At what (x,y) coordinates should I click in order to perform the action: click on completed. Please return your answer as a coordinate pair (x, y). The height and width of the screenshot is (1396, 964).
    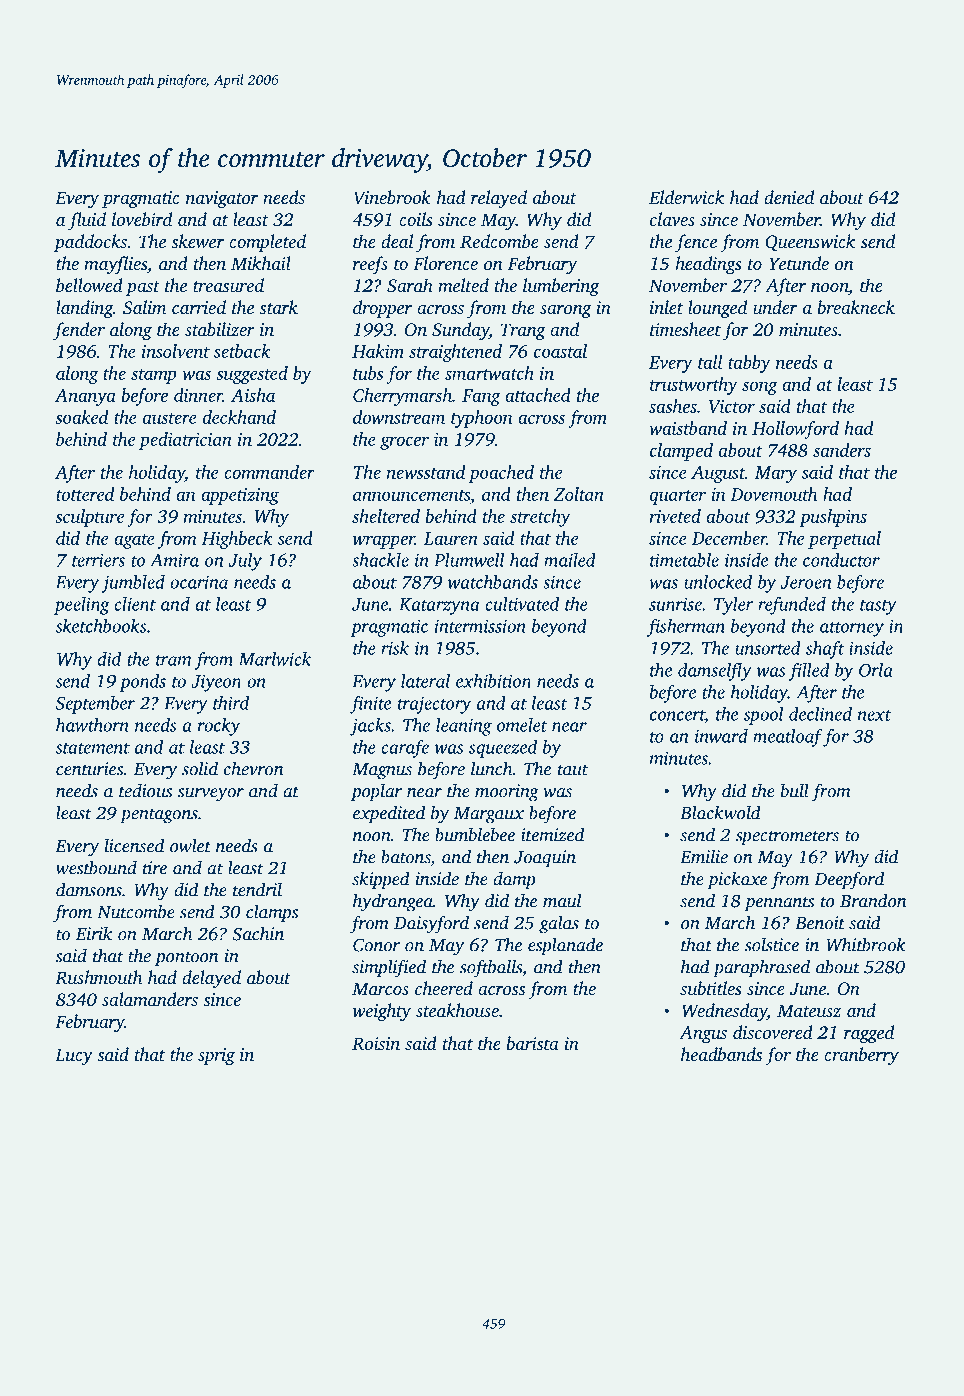
    Looking at the image, I should click on (267, 243).
